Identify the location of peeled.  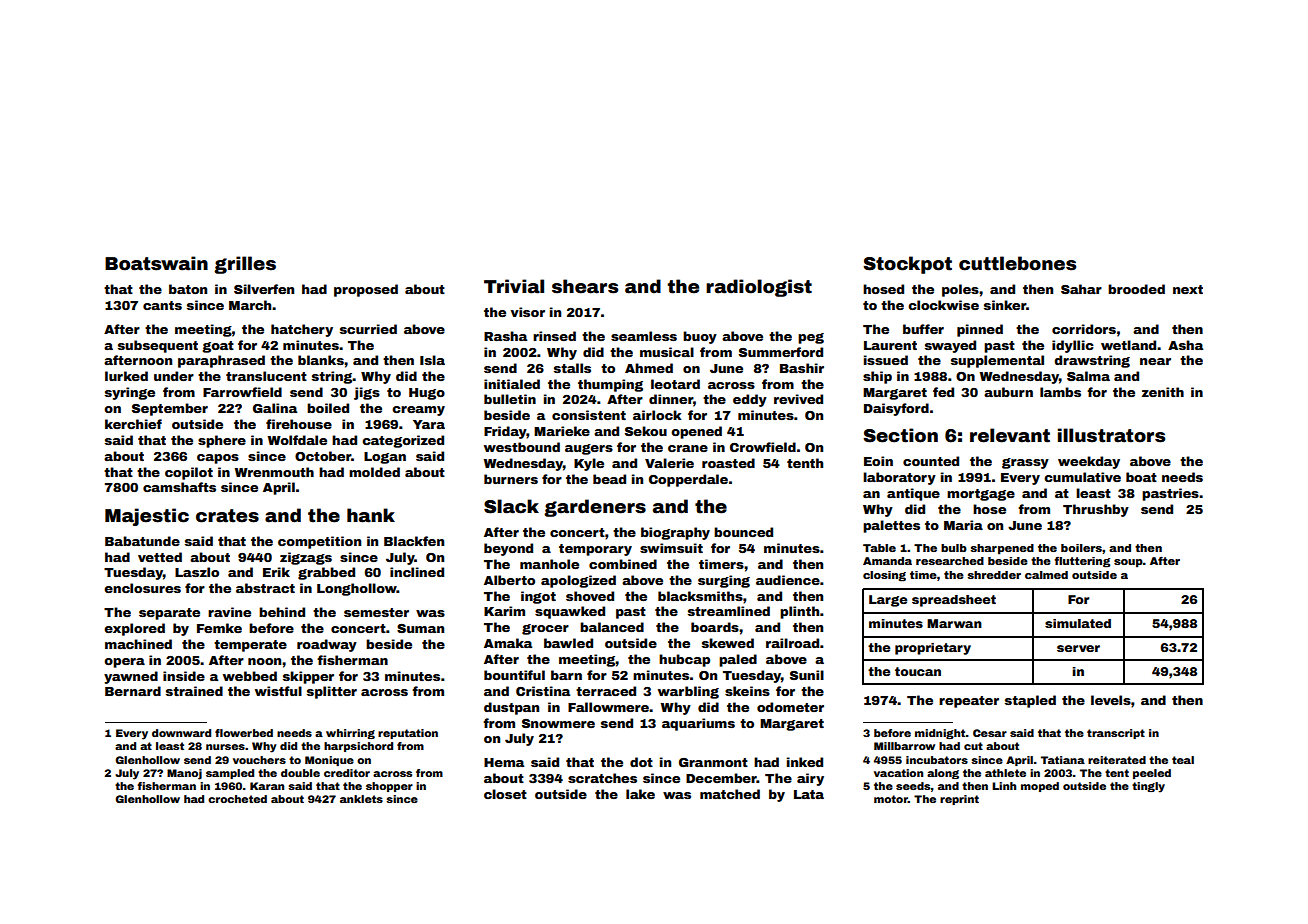
(1152, 774).
